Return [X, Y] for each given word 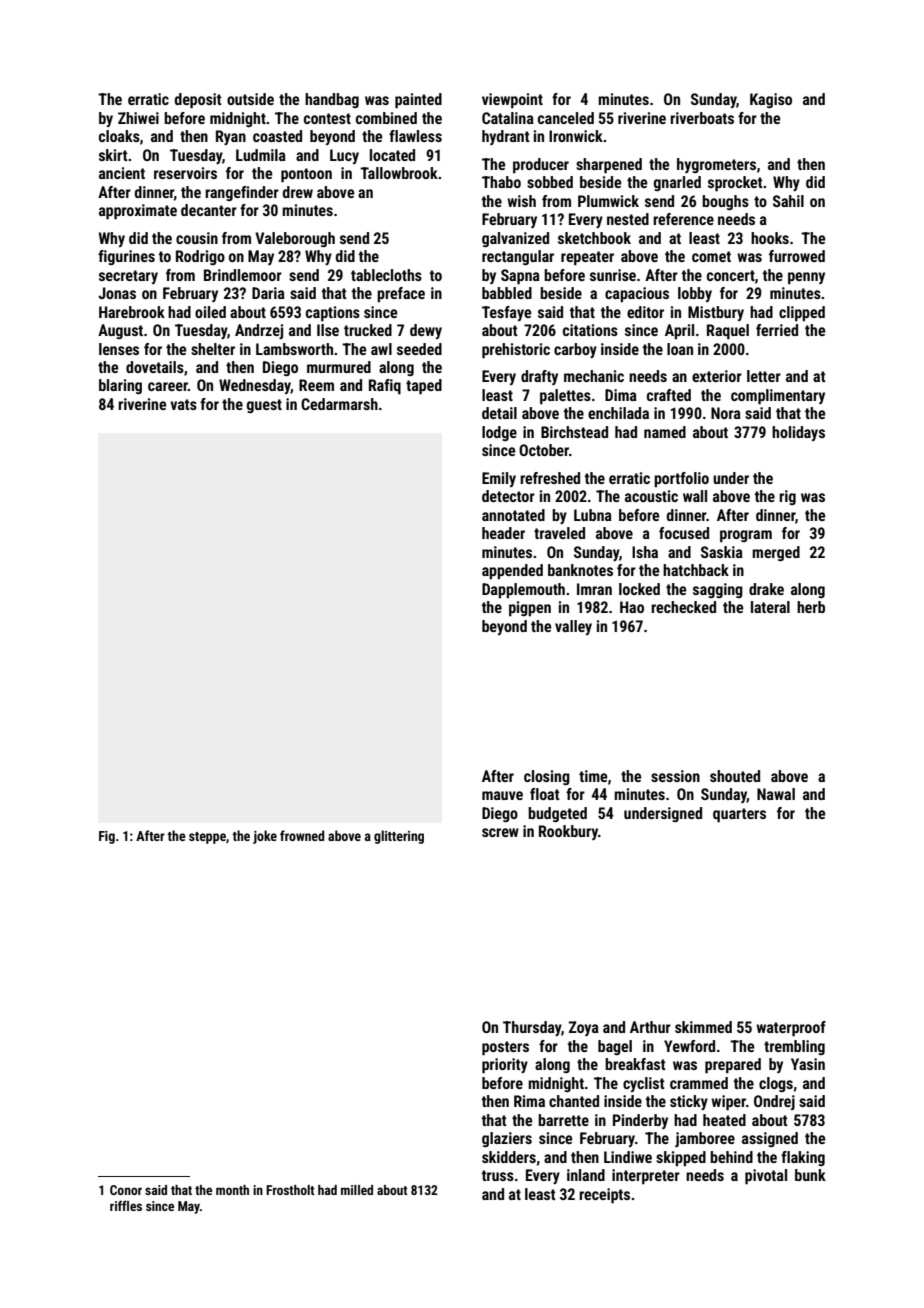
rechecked [683, 607]
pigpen [530, 609]
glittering [399, 837]
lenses [119, 349]
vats [183, 404]
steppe [207, 838]
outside [250, 99]
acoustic [651, 496]
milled [357, 1190]
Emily [499, 479]
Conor [126, 1190]
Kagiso [771, 100]
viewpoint [512, 101]
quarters [739, 815]
